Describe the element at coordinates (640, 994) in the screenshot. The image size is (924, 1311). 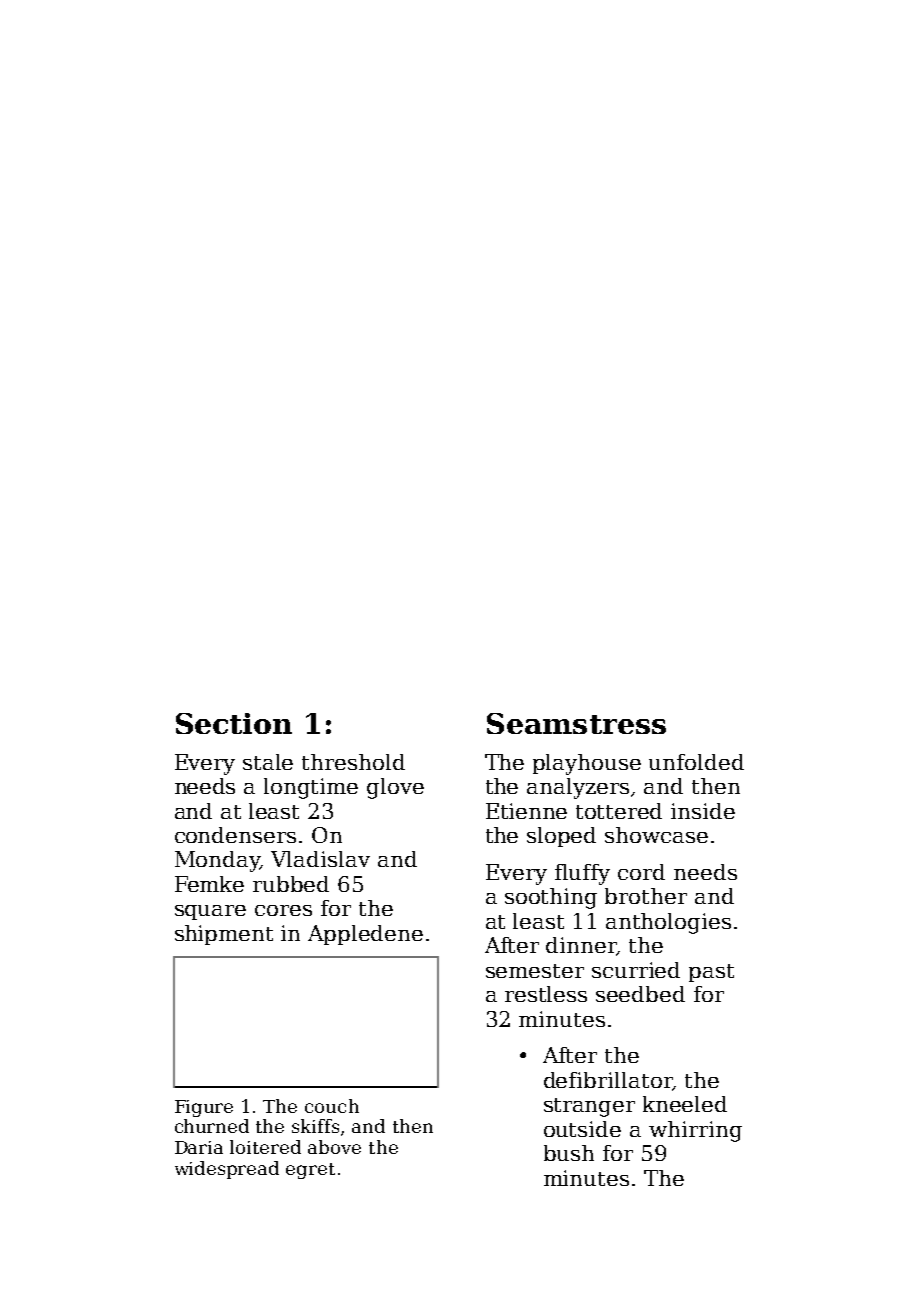
I see `seedbed` at that location.
